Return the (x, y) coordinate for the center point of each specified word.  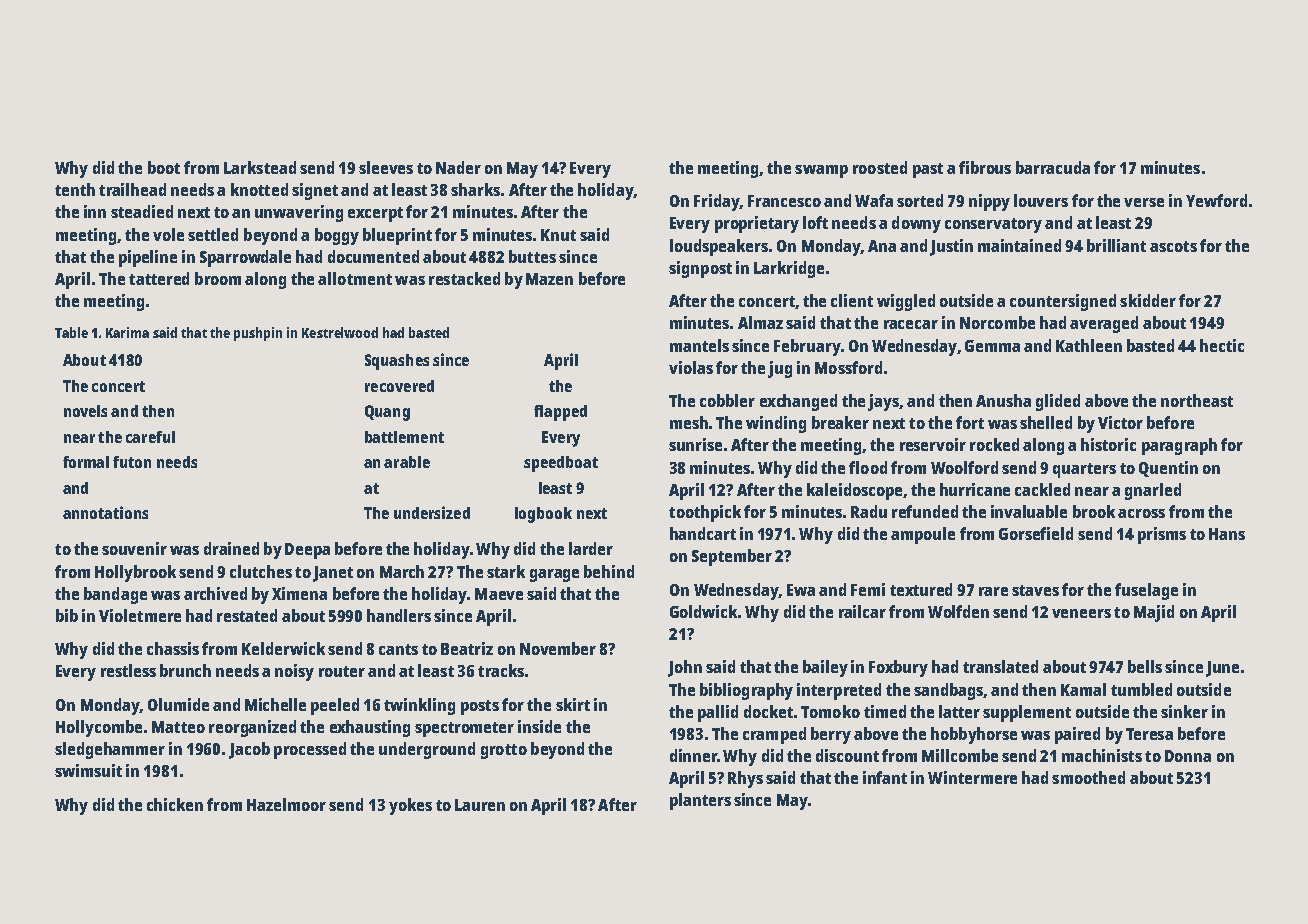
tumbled (1141, 689)
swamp (821, 171)
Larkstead (260, 167)
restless (128, 670)
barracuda (1053, 167)
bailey (825, 668)
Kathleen (1089, 345)
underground (427, 750)
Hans (1227, 534)
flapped (560, 413)
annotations (105, 512)
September (732, 557)
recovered (399, 386)
